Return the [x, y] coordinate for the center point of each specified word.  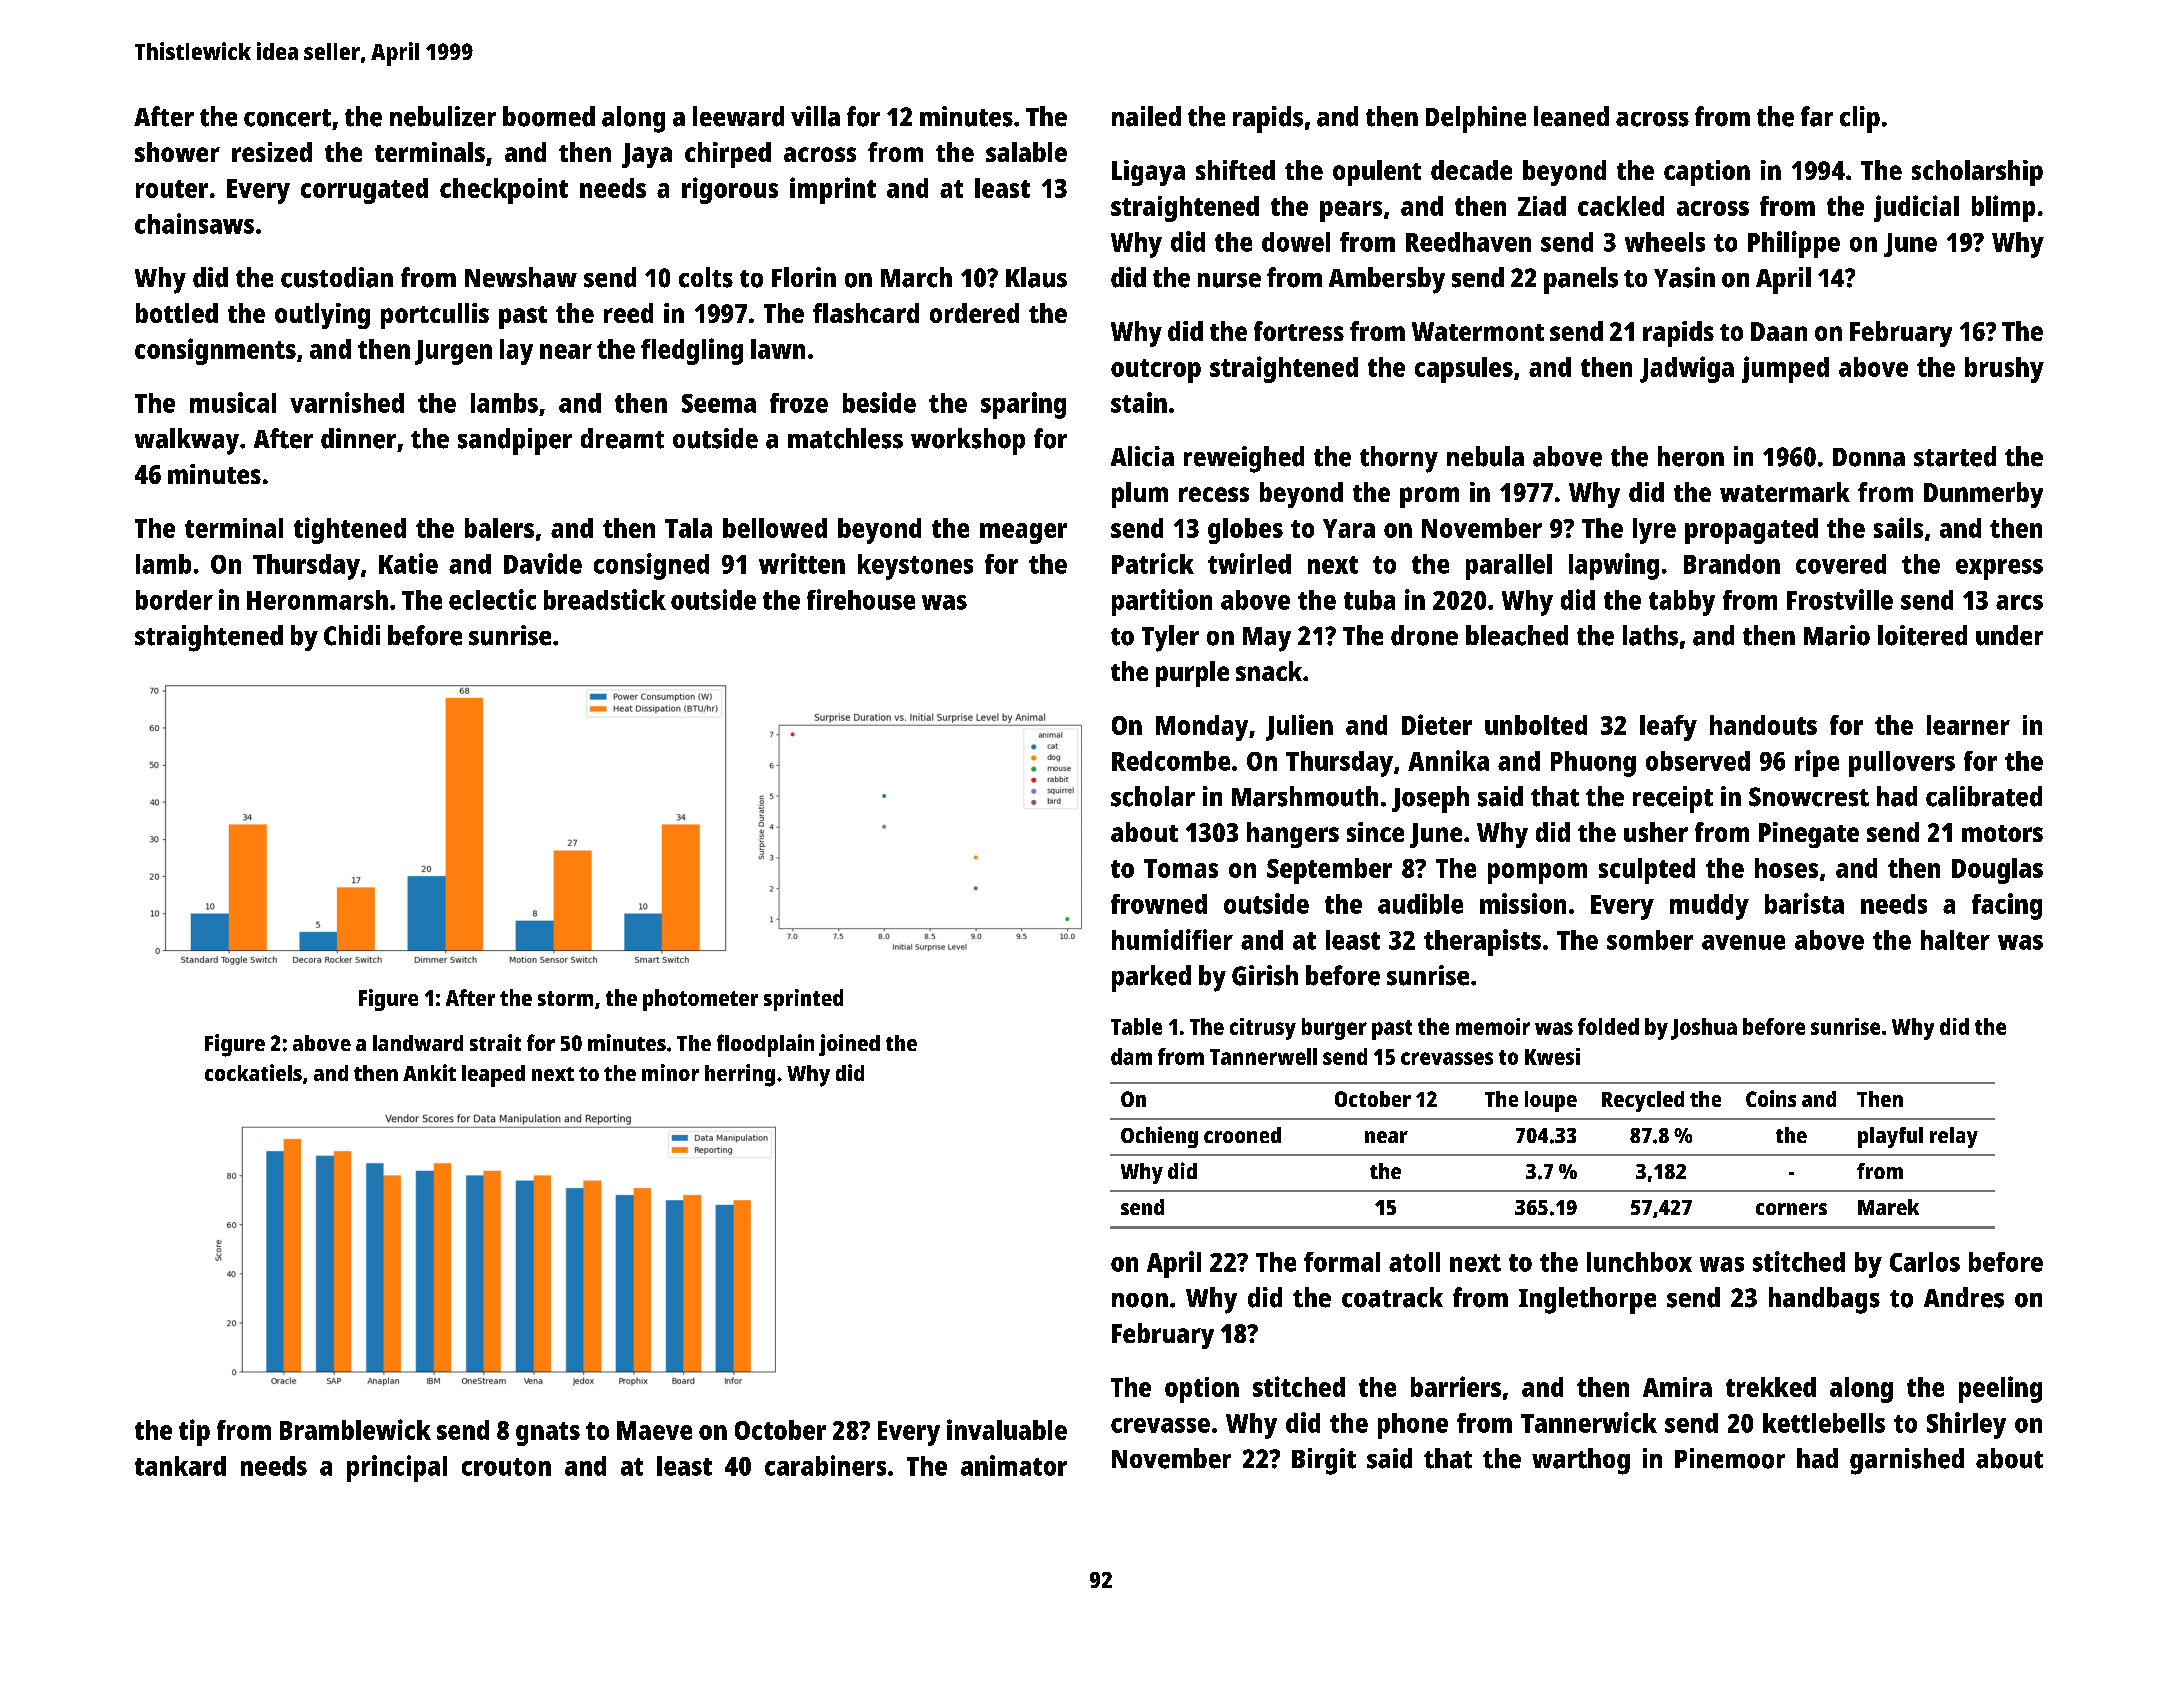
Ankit [429, 1072]
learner [1968, 725]
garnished [1907, 1461]
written [802, 563]
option [1202, 1390]
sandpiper [515, 441]
